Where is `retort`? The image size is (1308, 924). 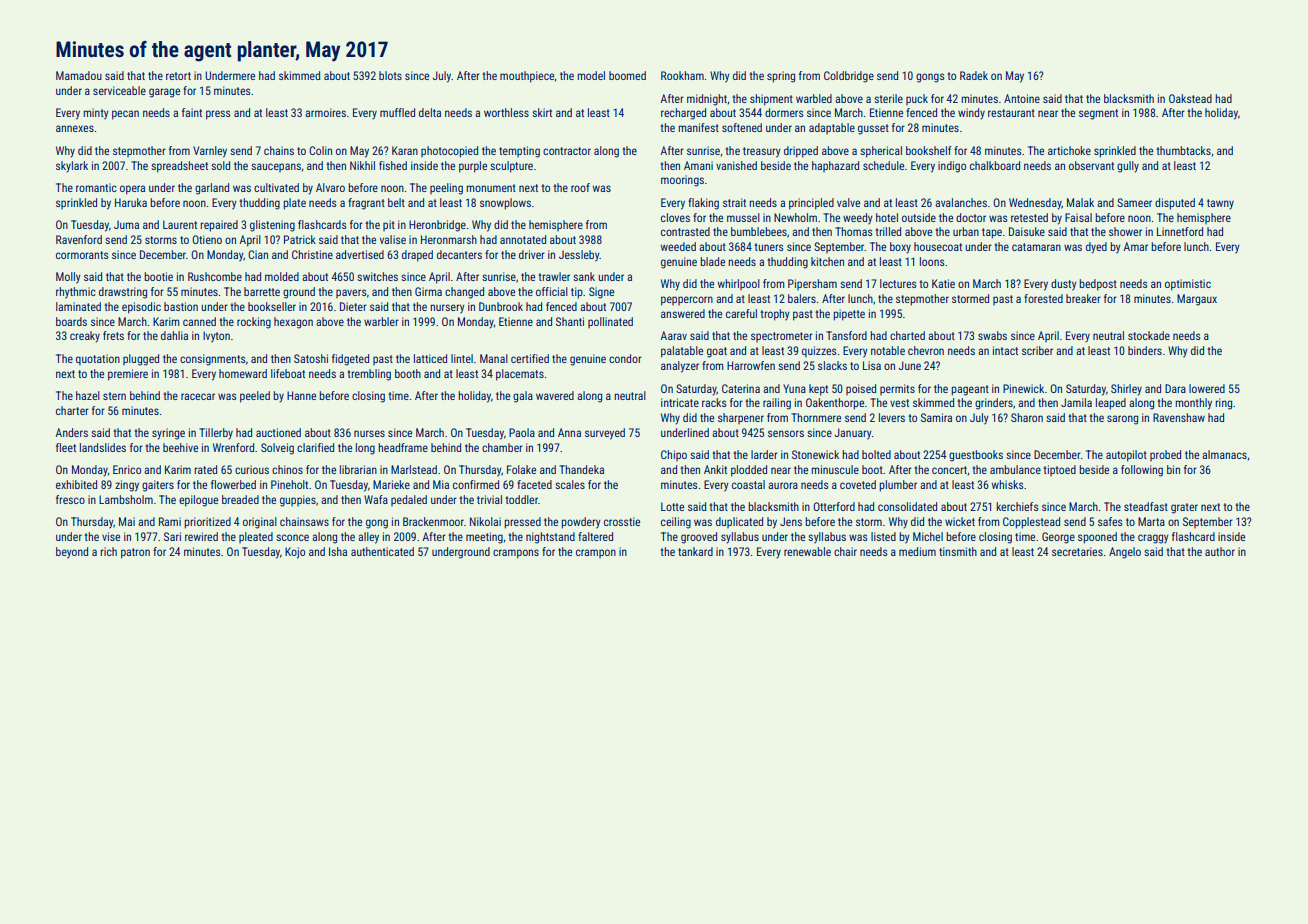 retort is located at coordinates (178, 76).
